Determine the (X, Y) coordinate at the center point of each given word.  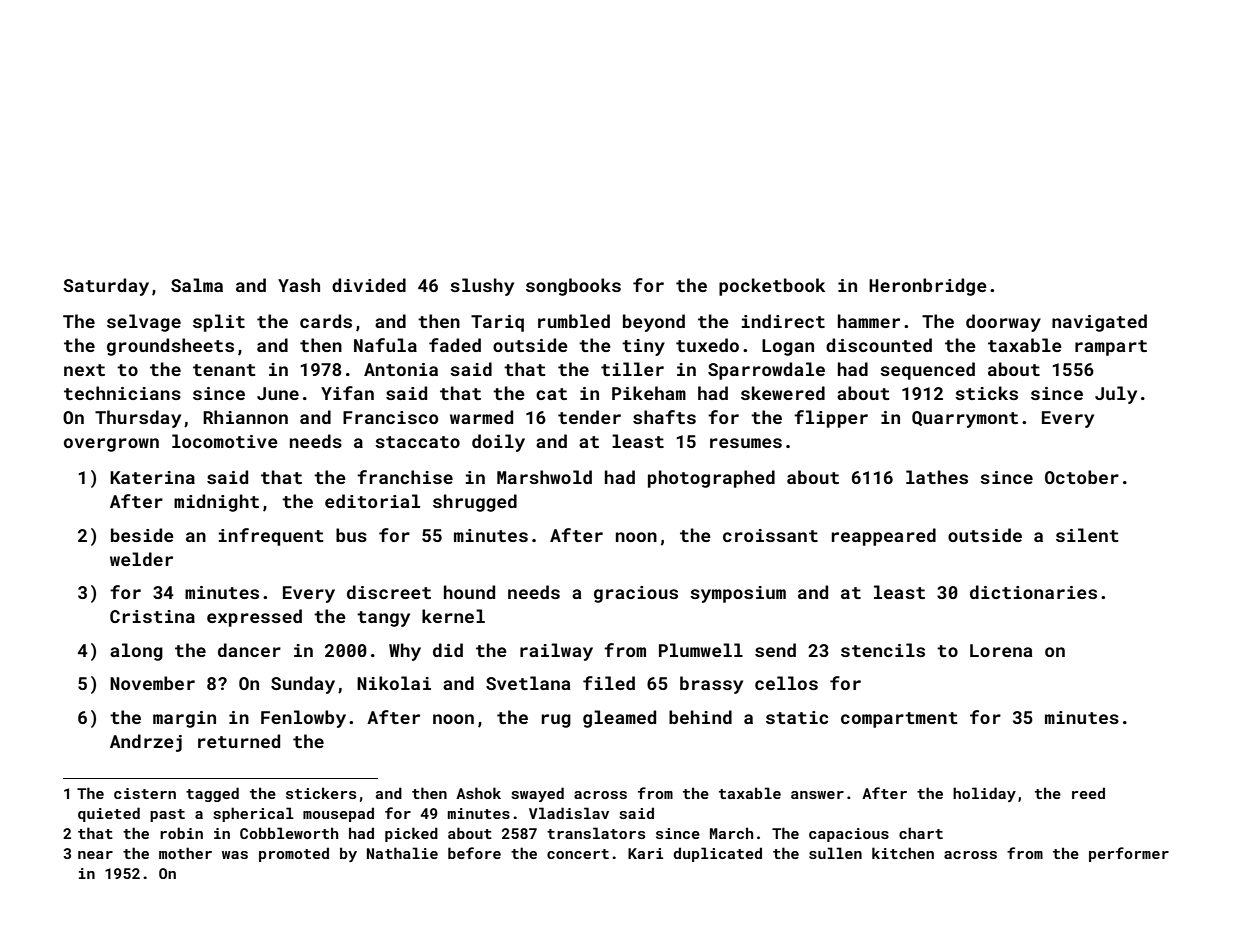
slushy (482, 287)
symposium (738, 594)
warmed (481, 417)
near (95, 855)
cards (326, 321)
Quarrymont (965, 419)
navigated (1099, 323)
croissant (770, 535)
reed (1088, 793)
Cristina (152, 616)
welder (141, 559)
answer (817, 795)
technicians (122, 393)
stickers (321, 793)
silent (1087, 535)
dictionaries (1033, 592)
